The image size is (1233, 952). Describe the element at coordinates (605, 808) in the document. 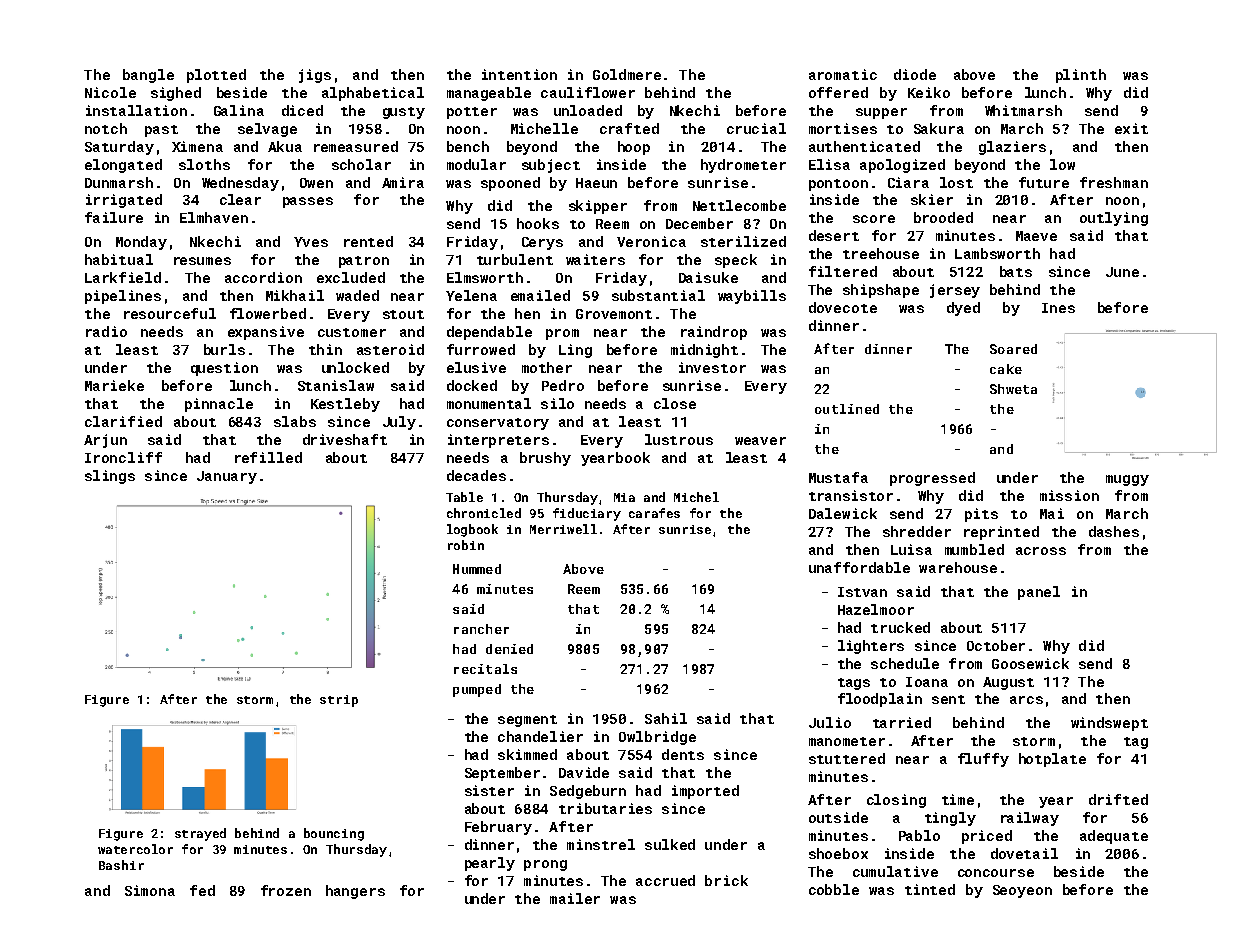

I see `tributaries` at that location.
